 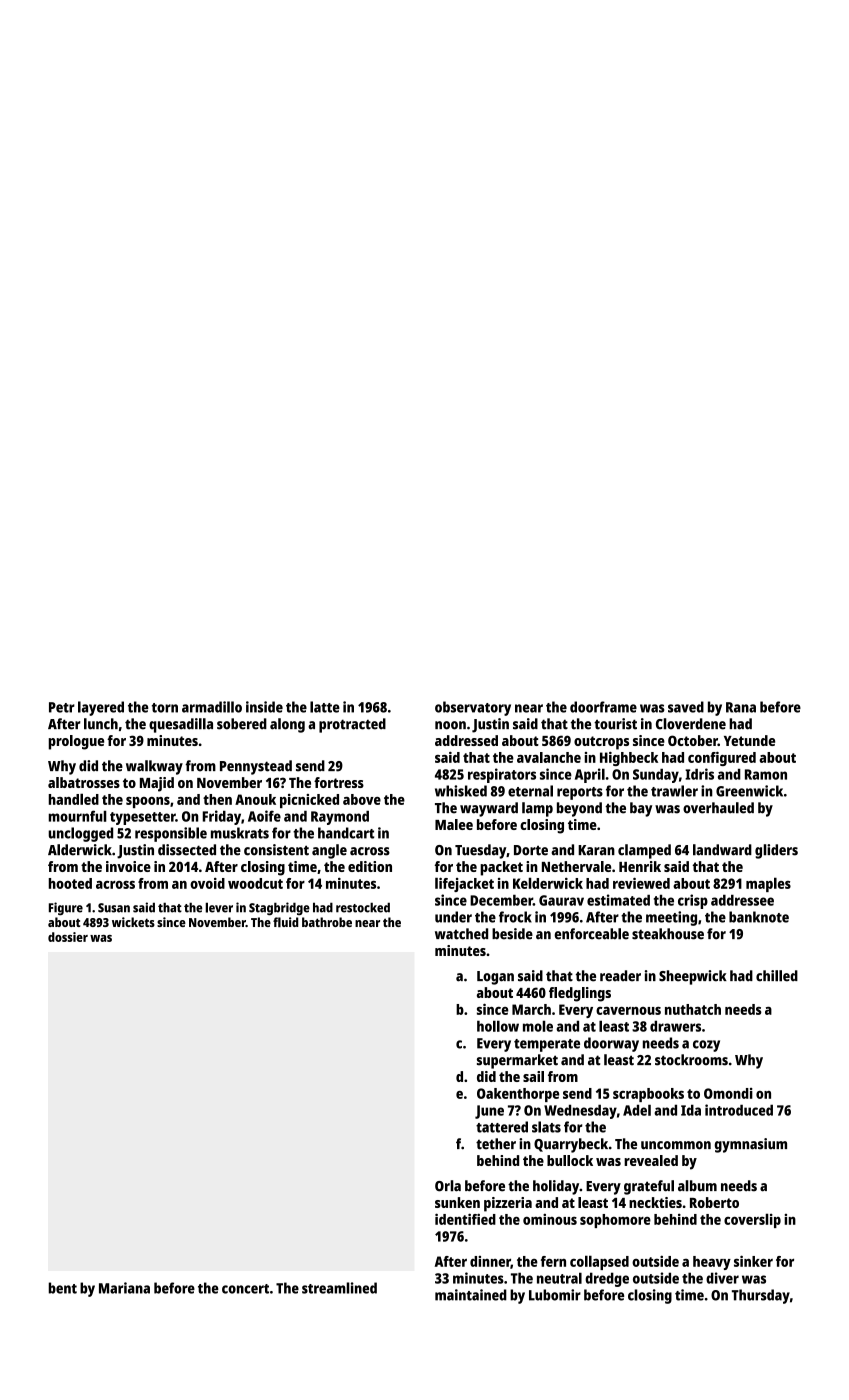 What do you see at coordinates (124, 1288) in the document?
I see `Mariana` at bounding box center [124, 1288].
